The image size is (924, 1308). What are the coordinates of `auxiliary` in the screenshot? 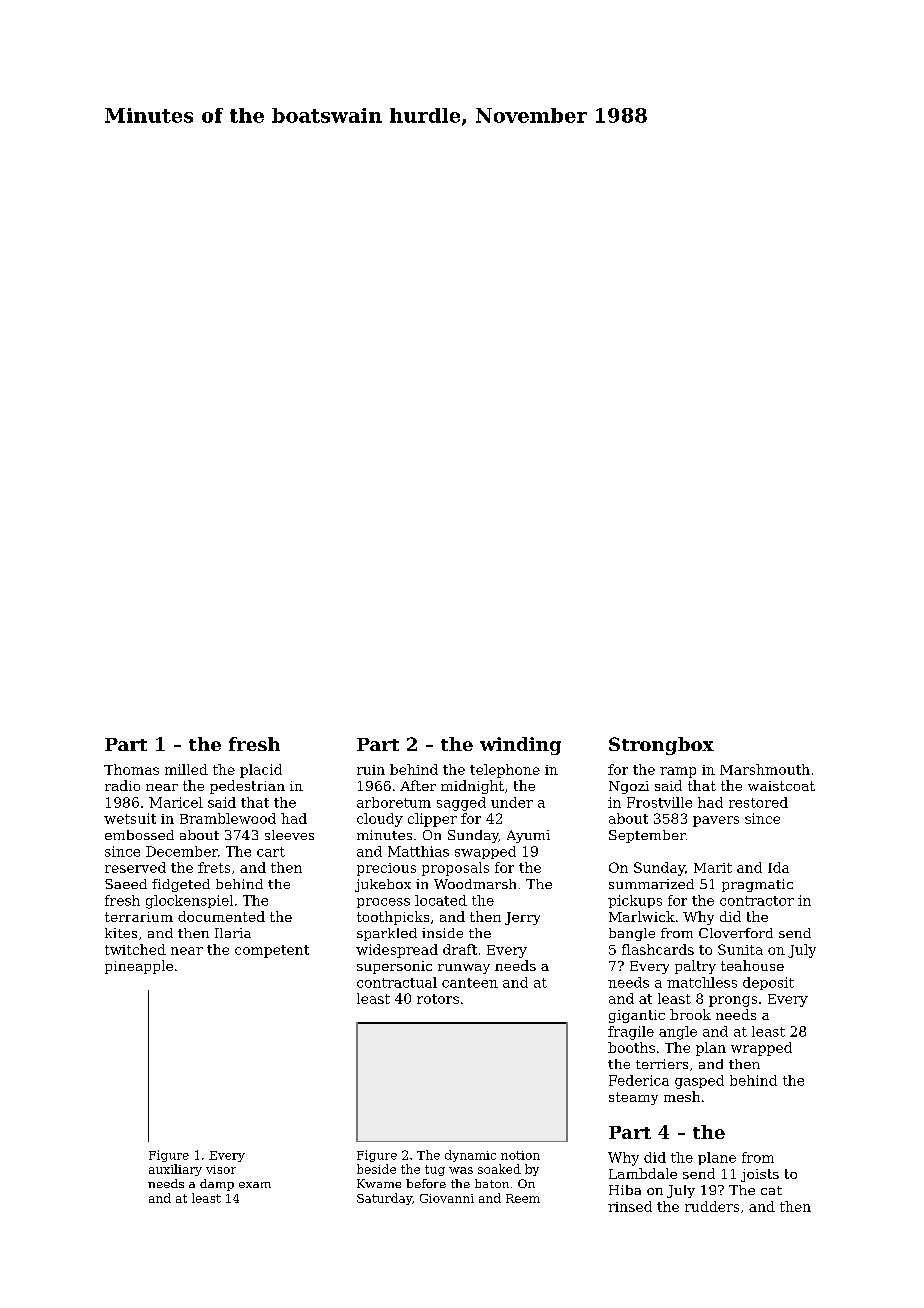 It's located at (175, 1170).
